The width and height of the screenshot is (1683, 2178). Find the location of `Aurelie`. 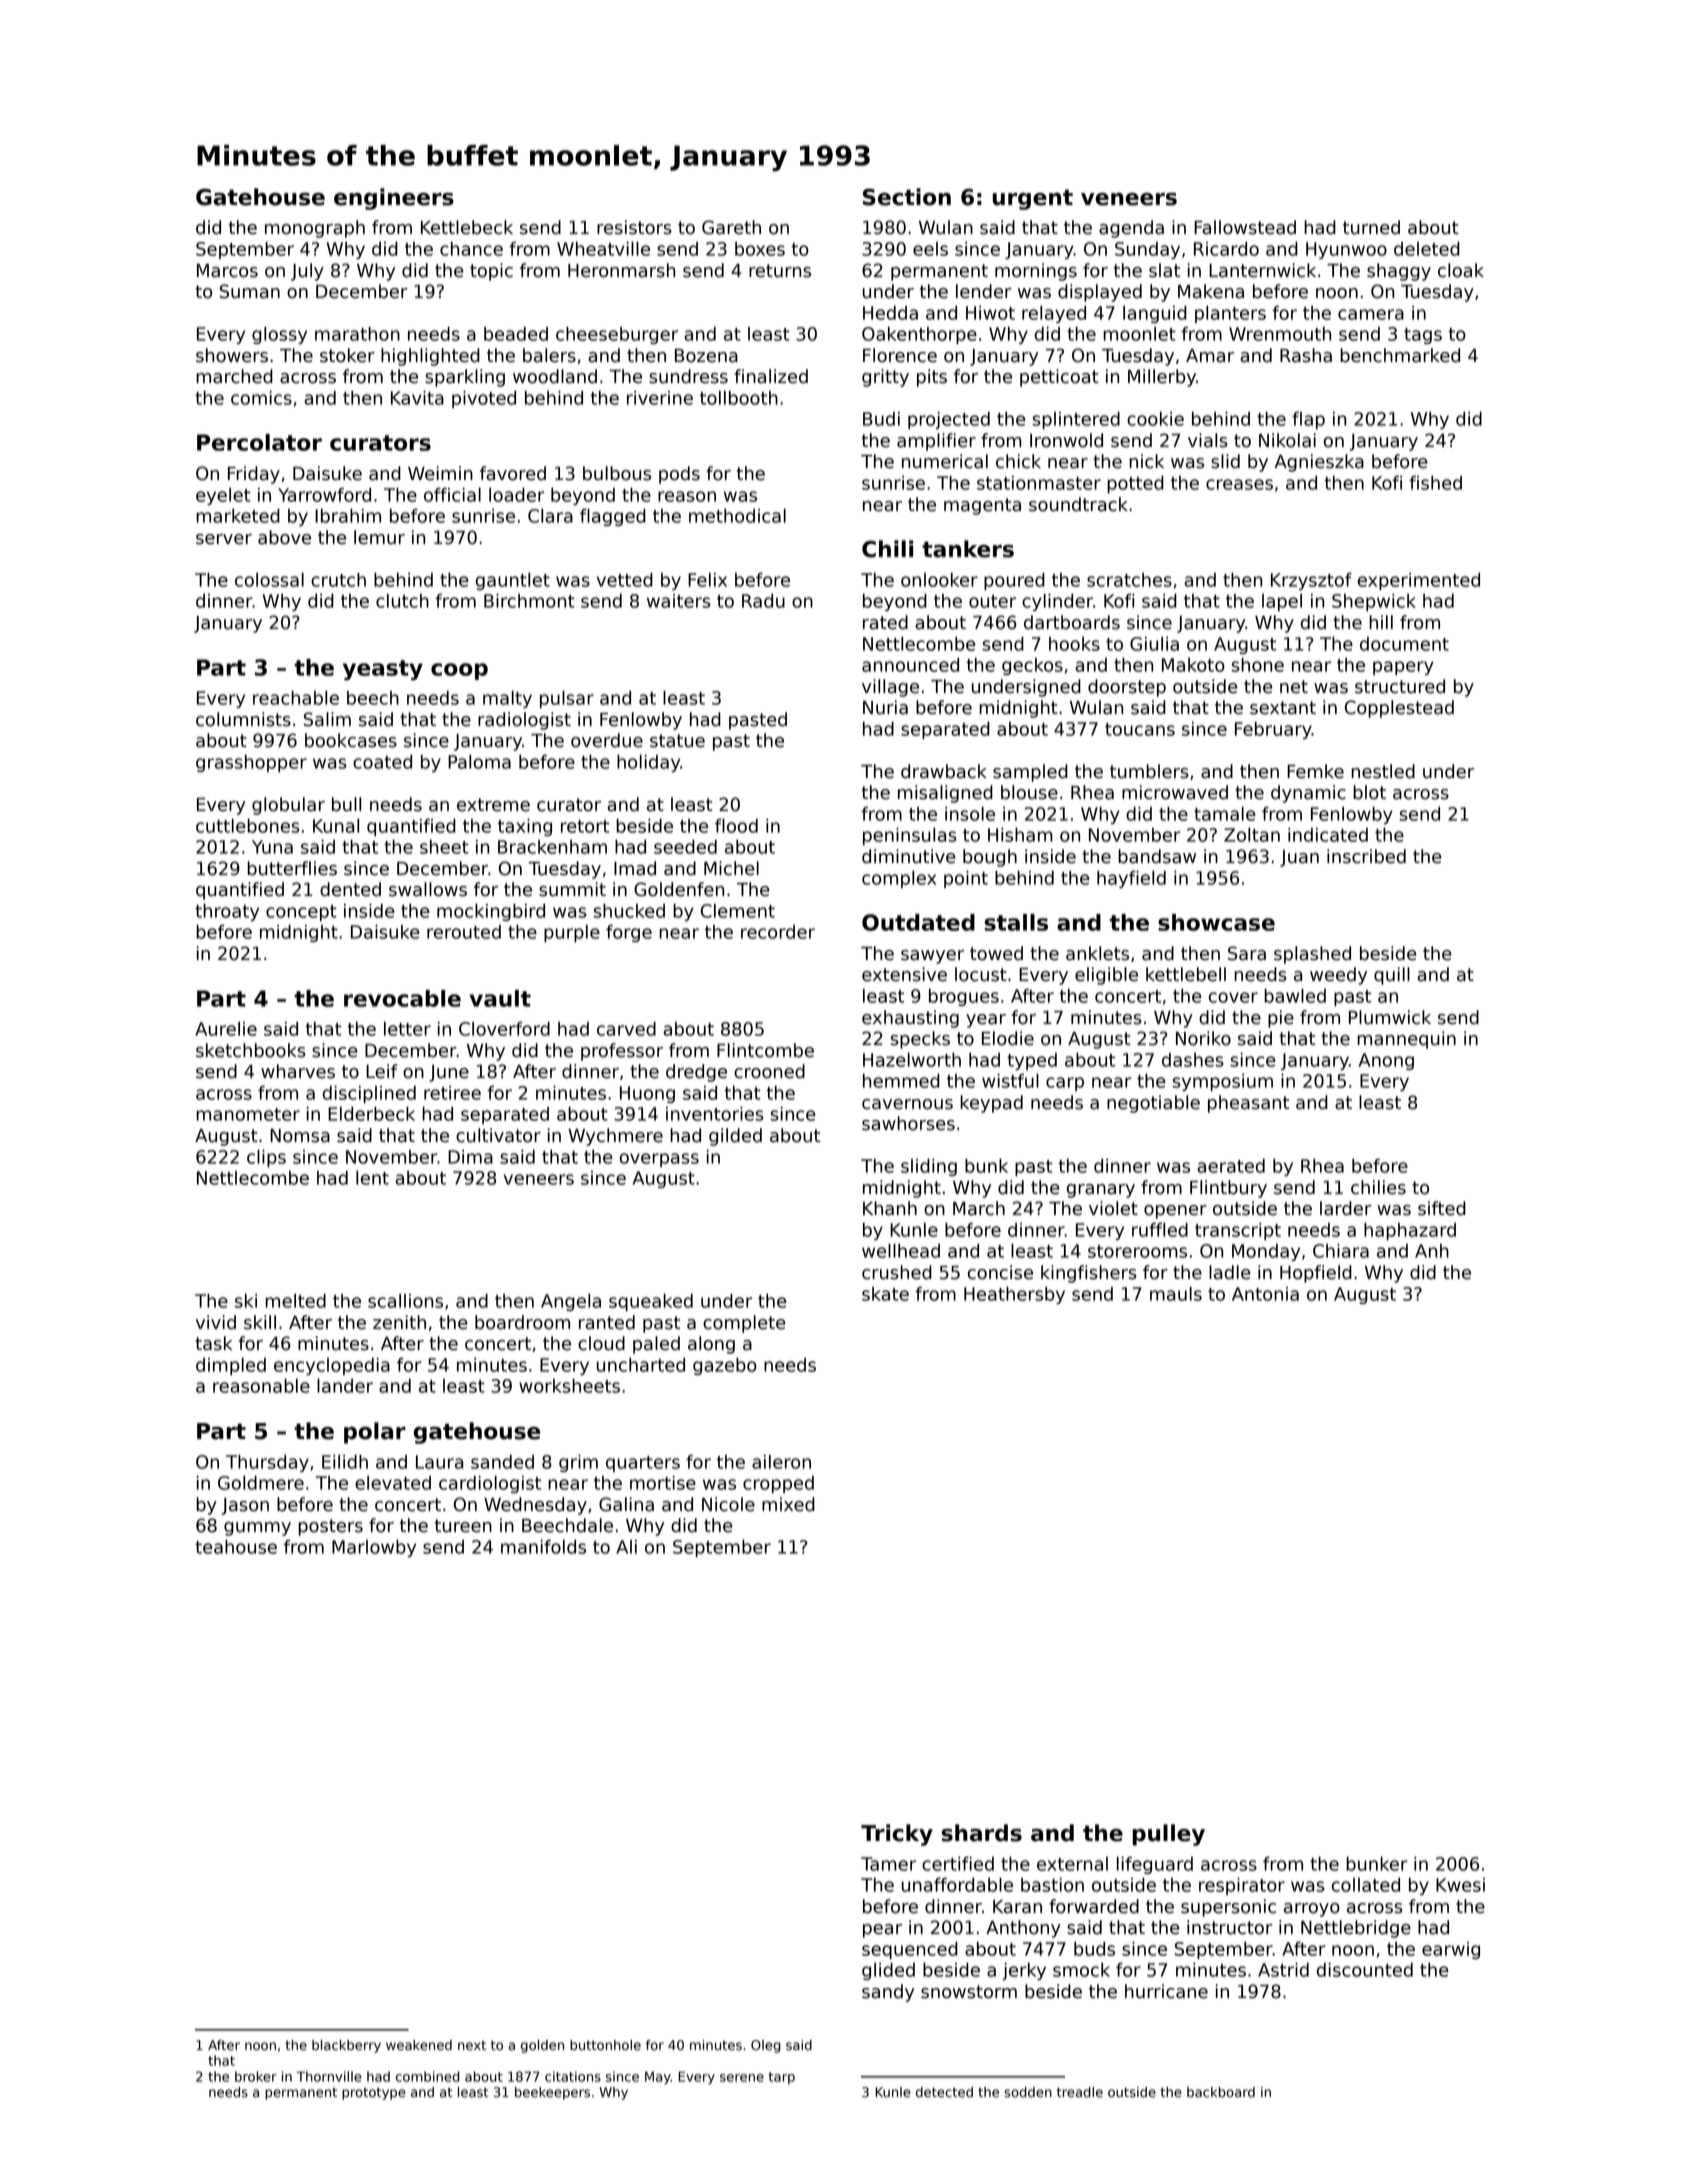

Aurelie is located at coordinates (226, 1029).
